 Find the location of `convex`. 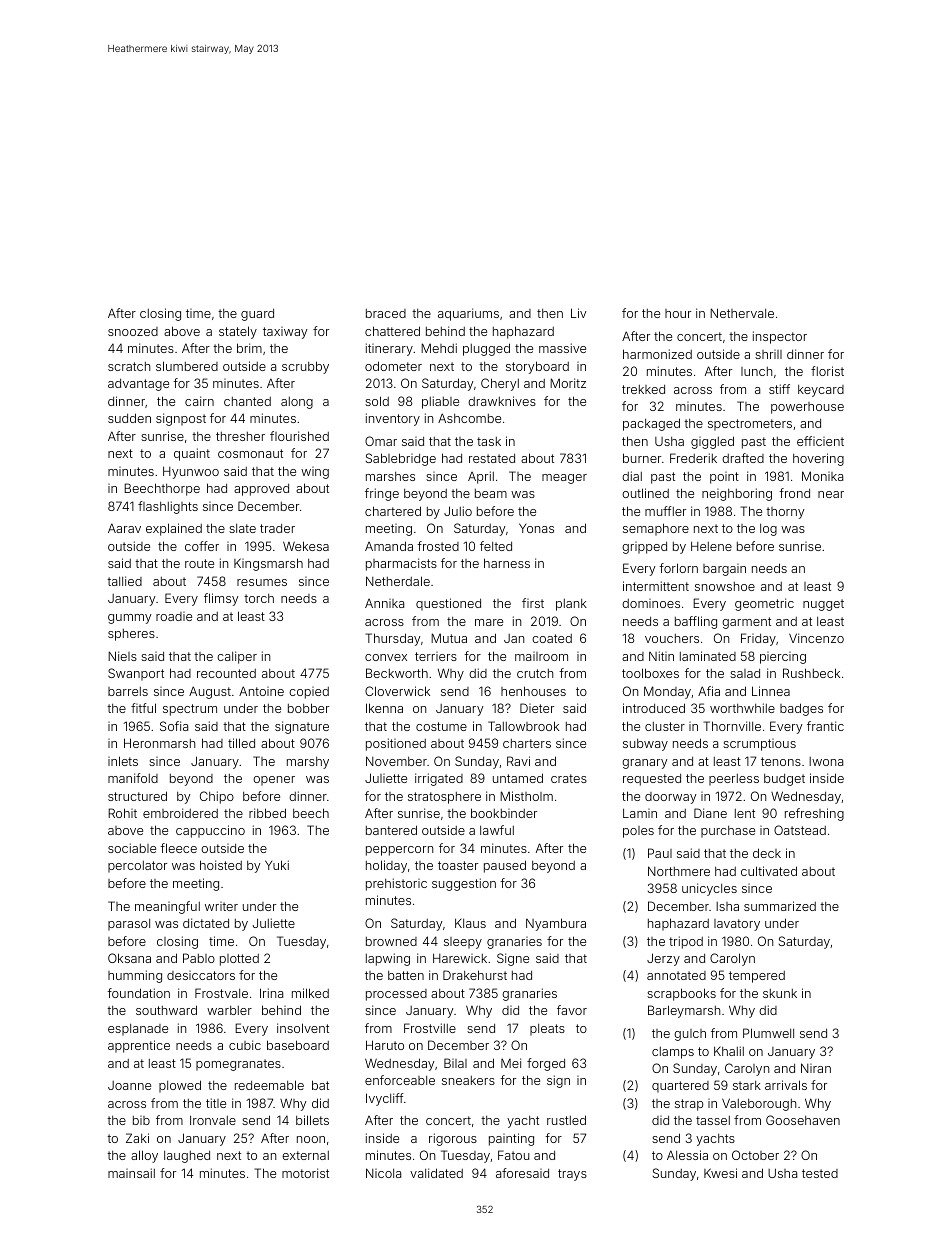

convex is located at coordinates (386, 657).
